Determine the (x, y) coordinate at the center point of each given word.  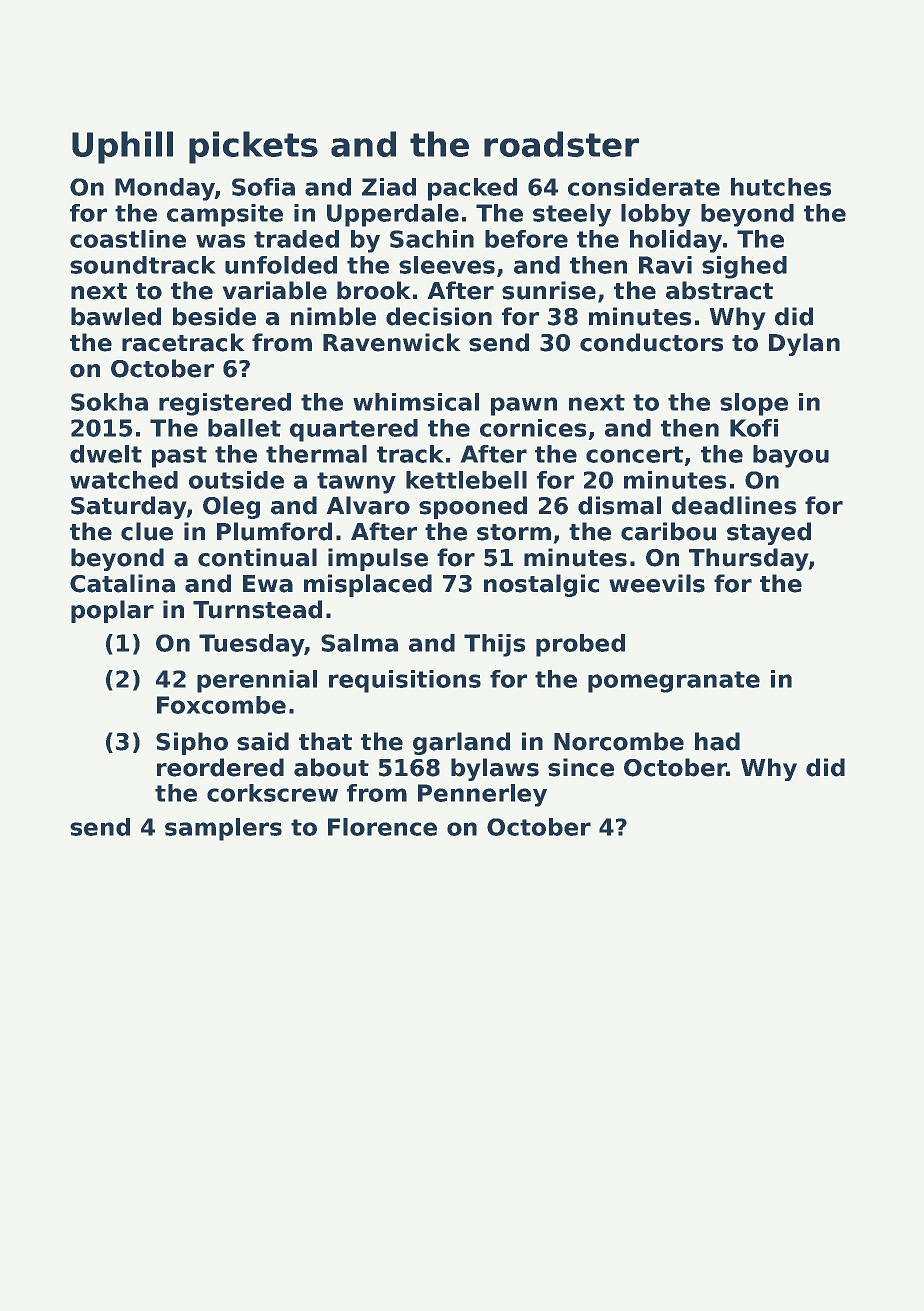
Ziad (389, 187)
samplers (223, 829)
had (717, 741)
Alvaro (368, 505)
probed (580, 645)
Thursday (749, 559)
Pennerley (482, 795)
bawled (116, 316)
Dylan (804, 344)
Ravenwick (392, 342)
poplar (112, 611)
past (179, 457)
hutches (781, 187)
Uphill (122, 147)
